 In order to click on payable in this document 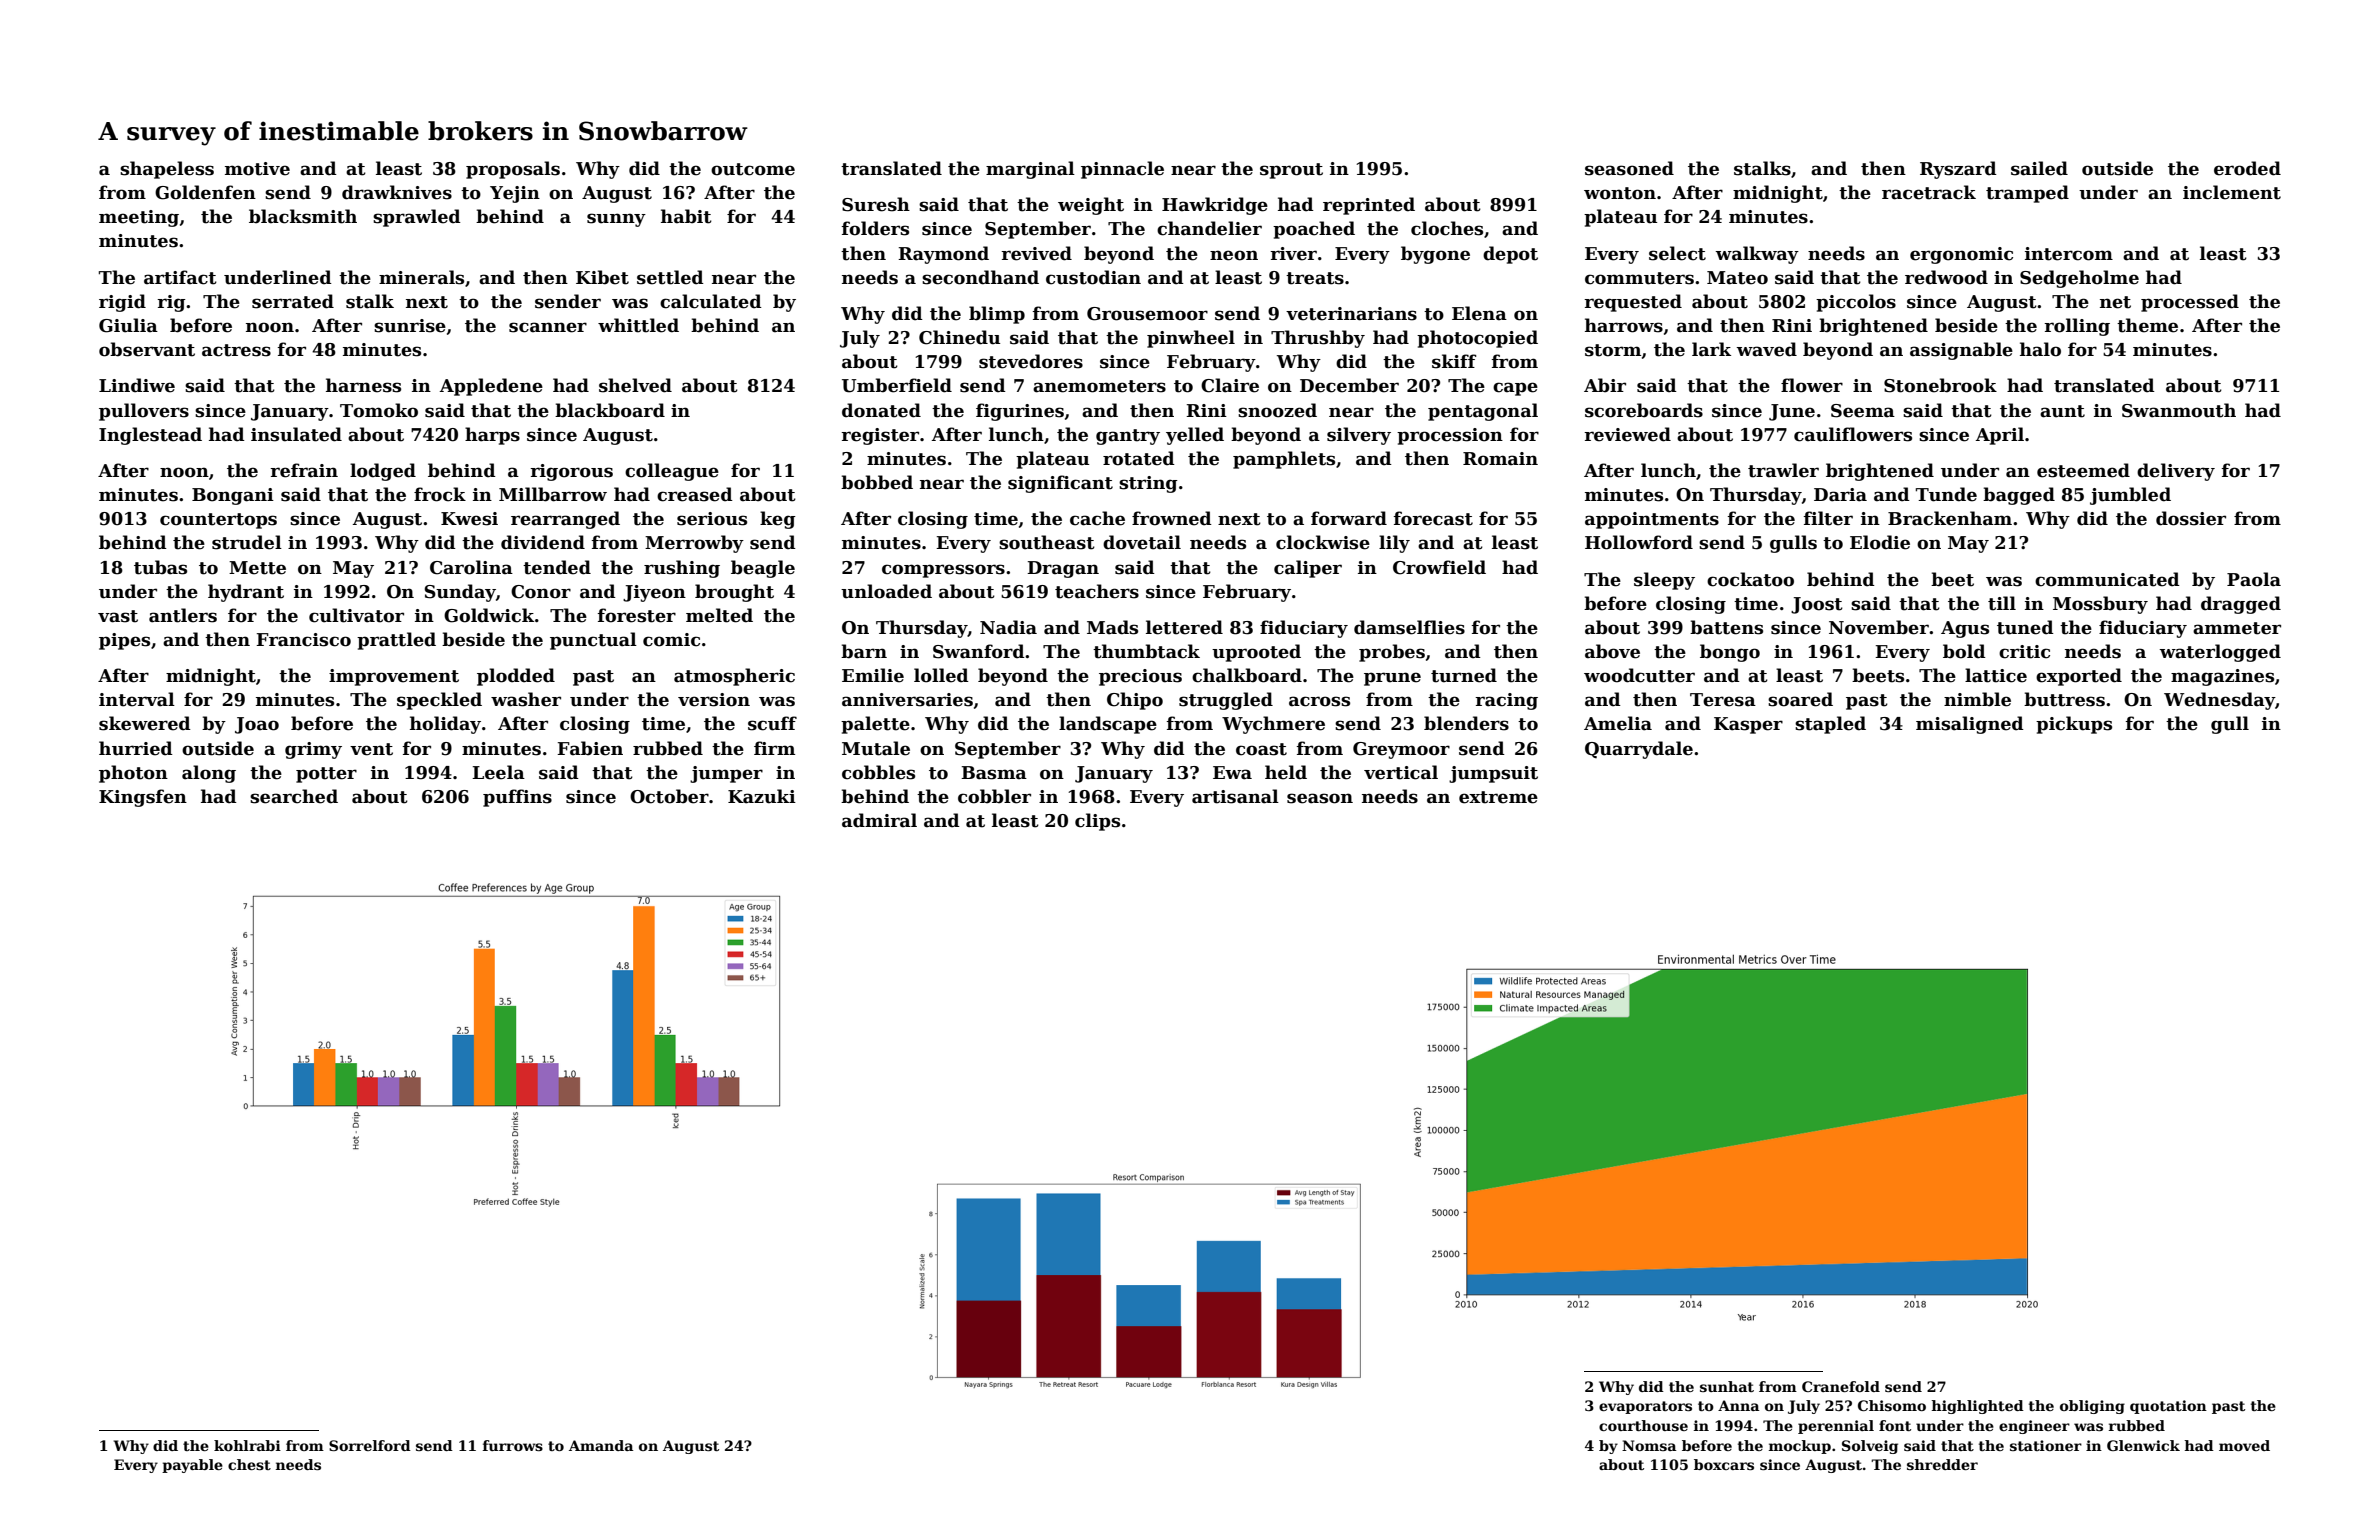, I will do `click(192, 1466)`.
